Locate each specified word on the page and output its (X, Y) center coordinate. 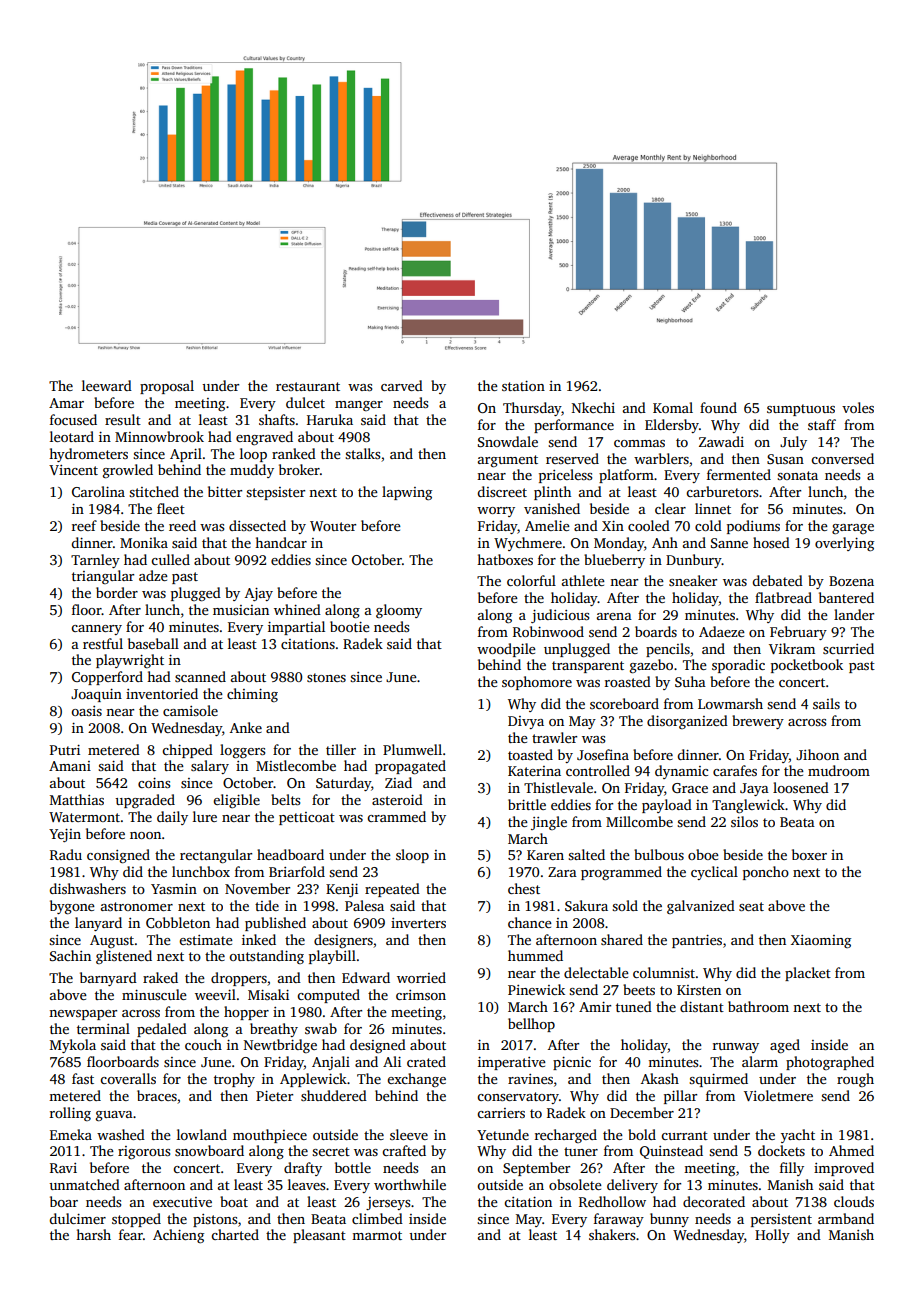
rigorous (144, 1152)
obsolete (575, 1184)
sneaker (693, 580)
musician (241, 610)
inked (259, 939)
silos (744, 821)
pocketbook (807, 666)
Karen (545, 855)
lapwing (407, 493)
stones (326, 677)
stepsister (275, 493)
